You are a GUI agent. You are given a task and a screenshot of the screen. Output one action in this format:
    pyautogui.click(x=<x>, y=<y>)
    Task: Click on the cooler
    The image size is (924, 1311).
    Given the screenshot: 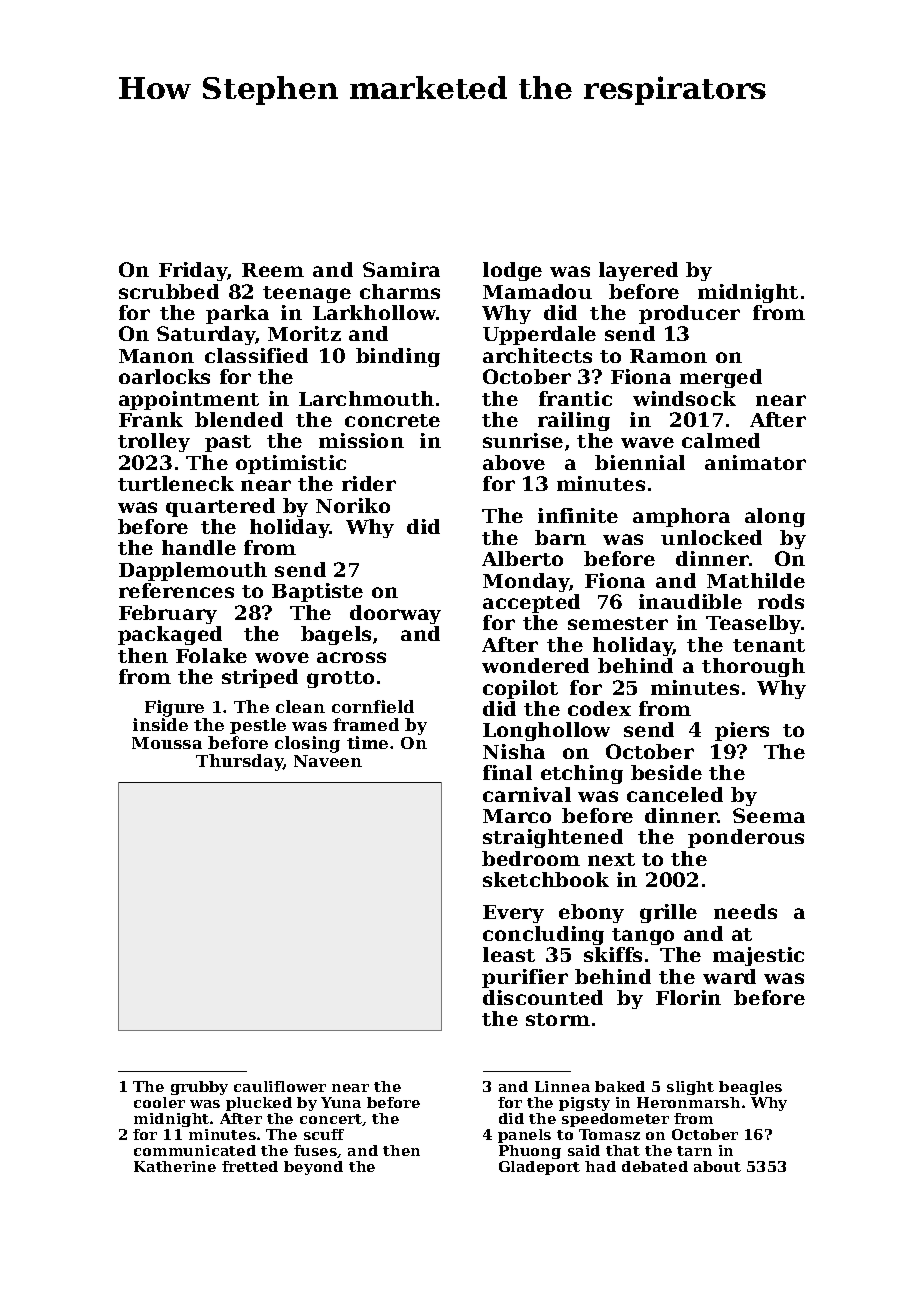 What is the action you would take?
    pyautogui.click(x=159, y=1102)
